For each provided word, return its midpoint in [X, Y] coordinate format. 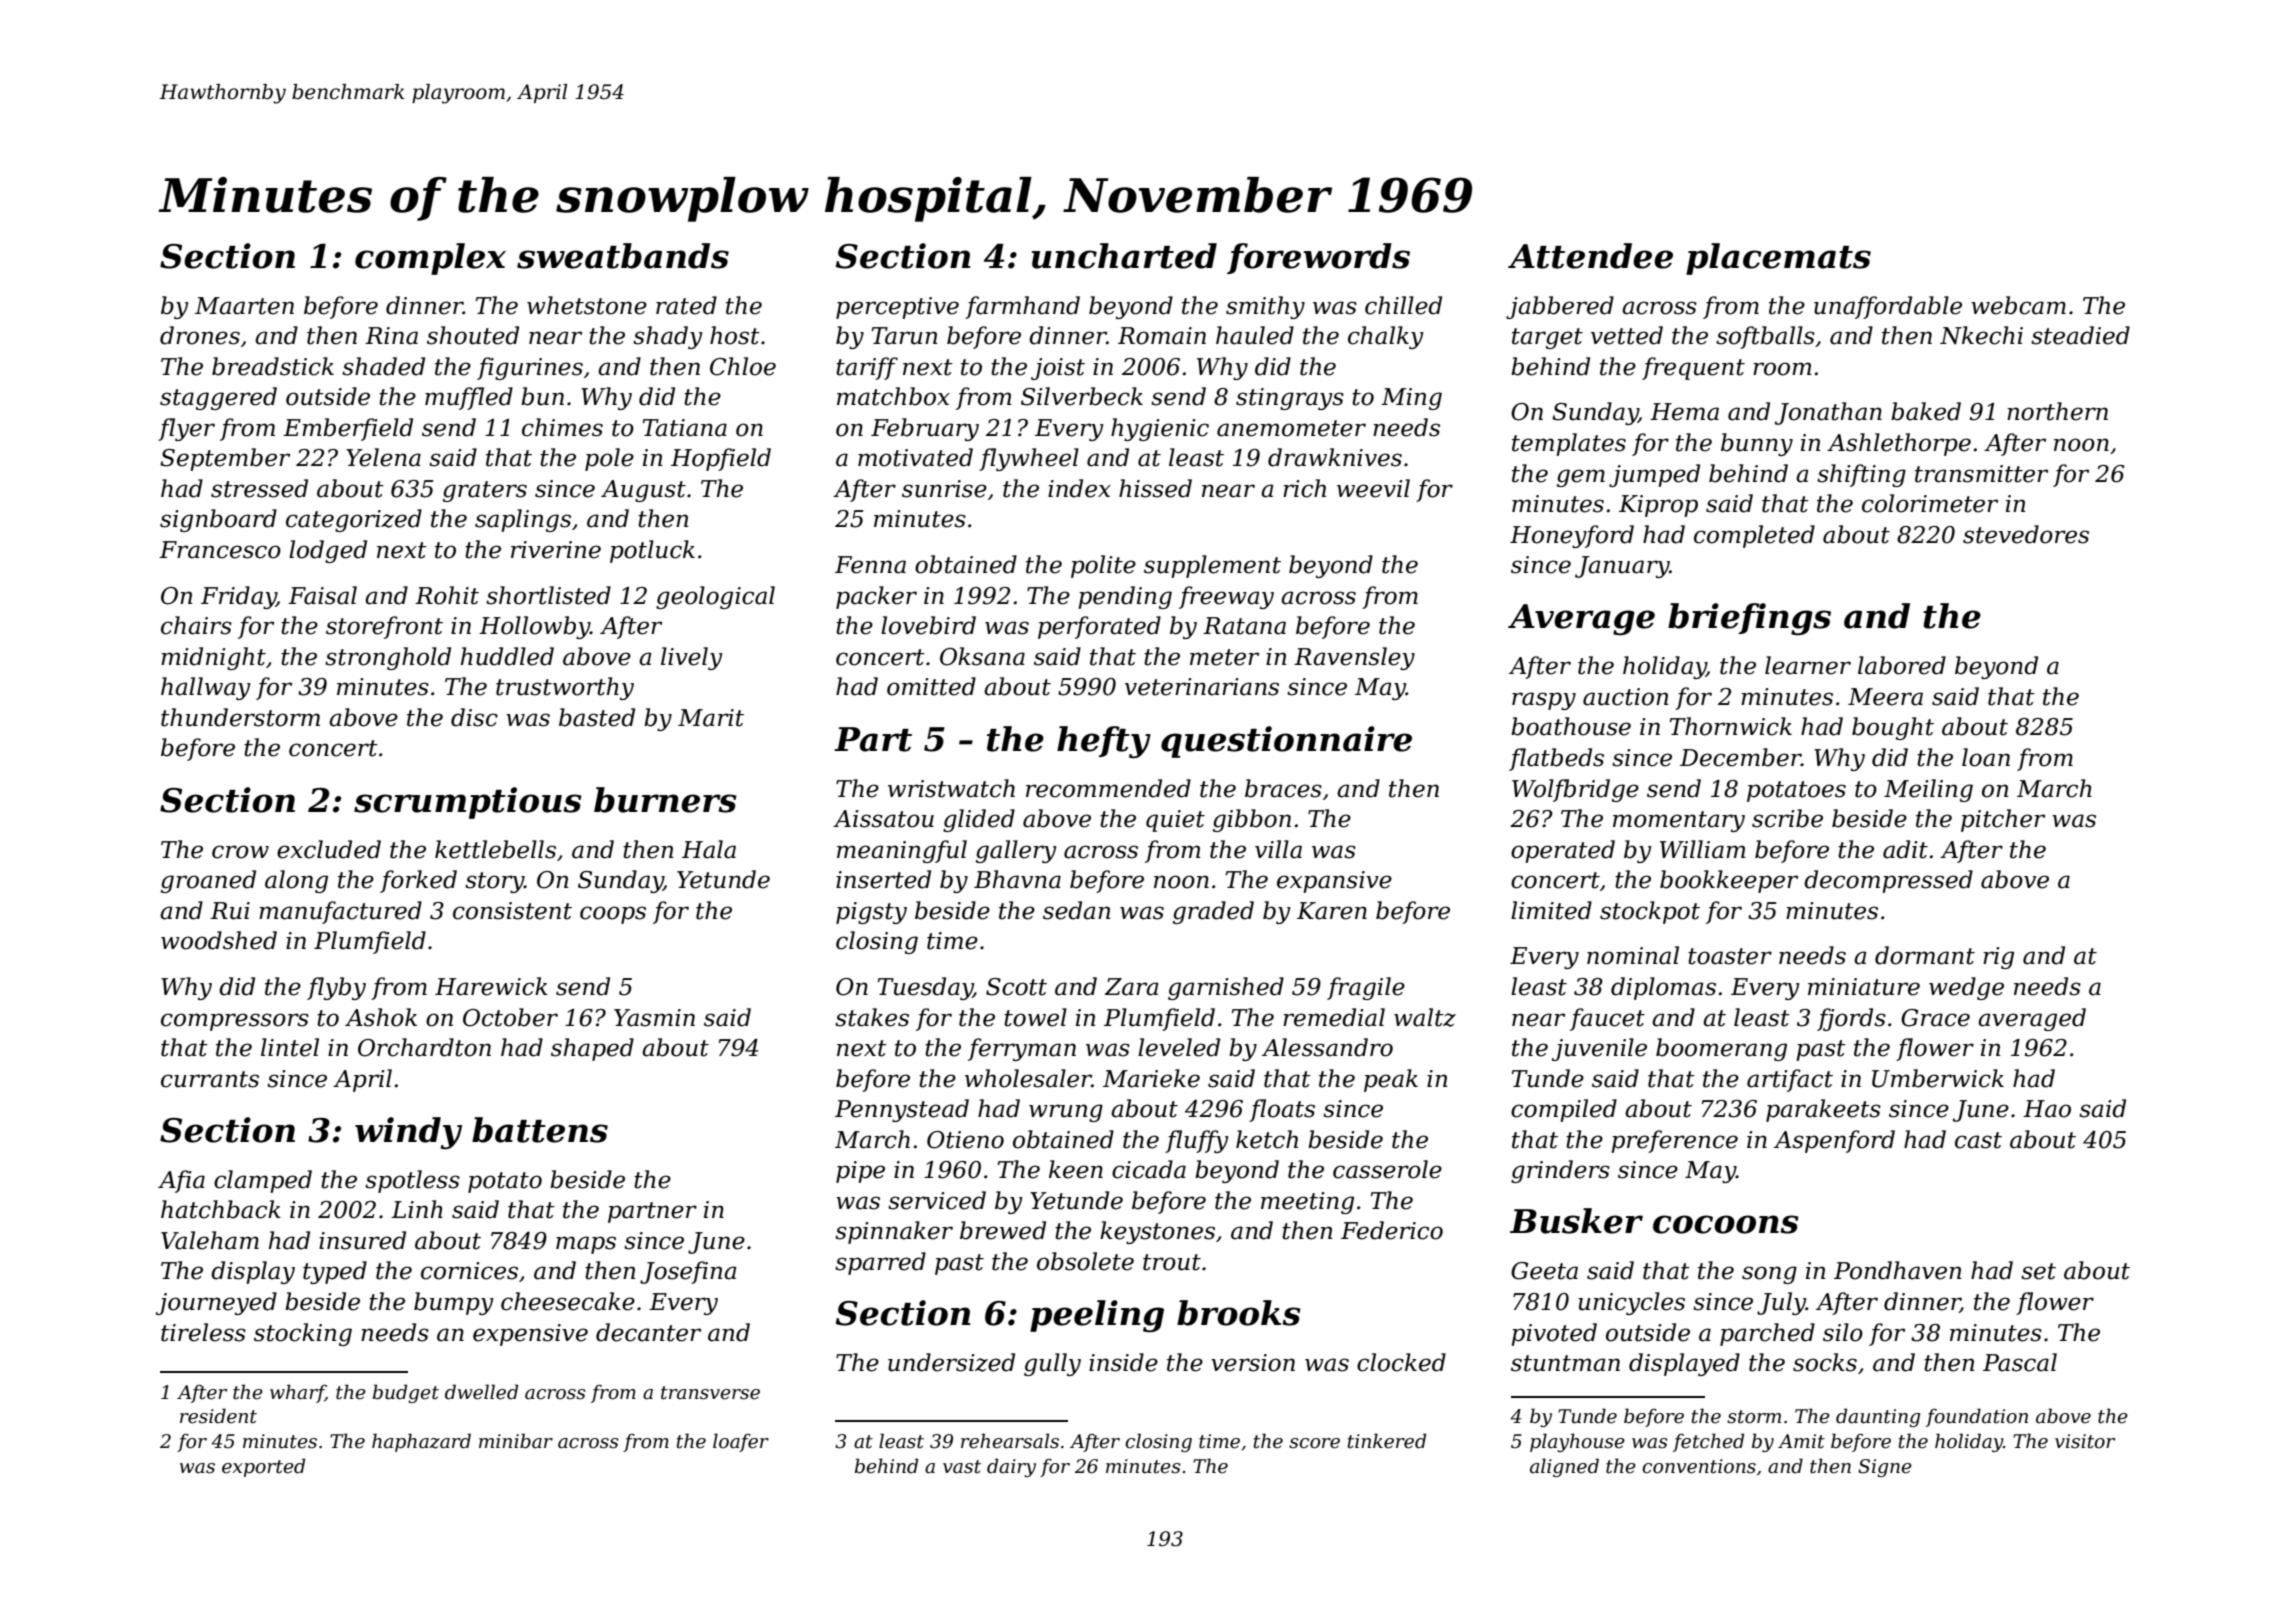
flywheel [1029, 459]
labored [1902, 665]
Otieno [965, 1140]
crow [240, 852]
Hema [1684, 412]
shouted [473, 335]
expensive [530, 1335]
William [1703, 849]
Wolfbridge [1575, 790]
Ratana [1244, 626]
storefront [384, 627]
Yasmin [654, 1018]
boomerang [1721, 1049]
